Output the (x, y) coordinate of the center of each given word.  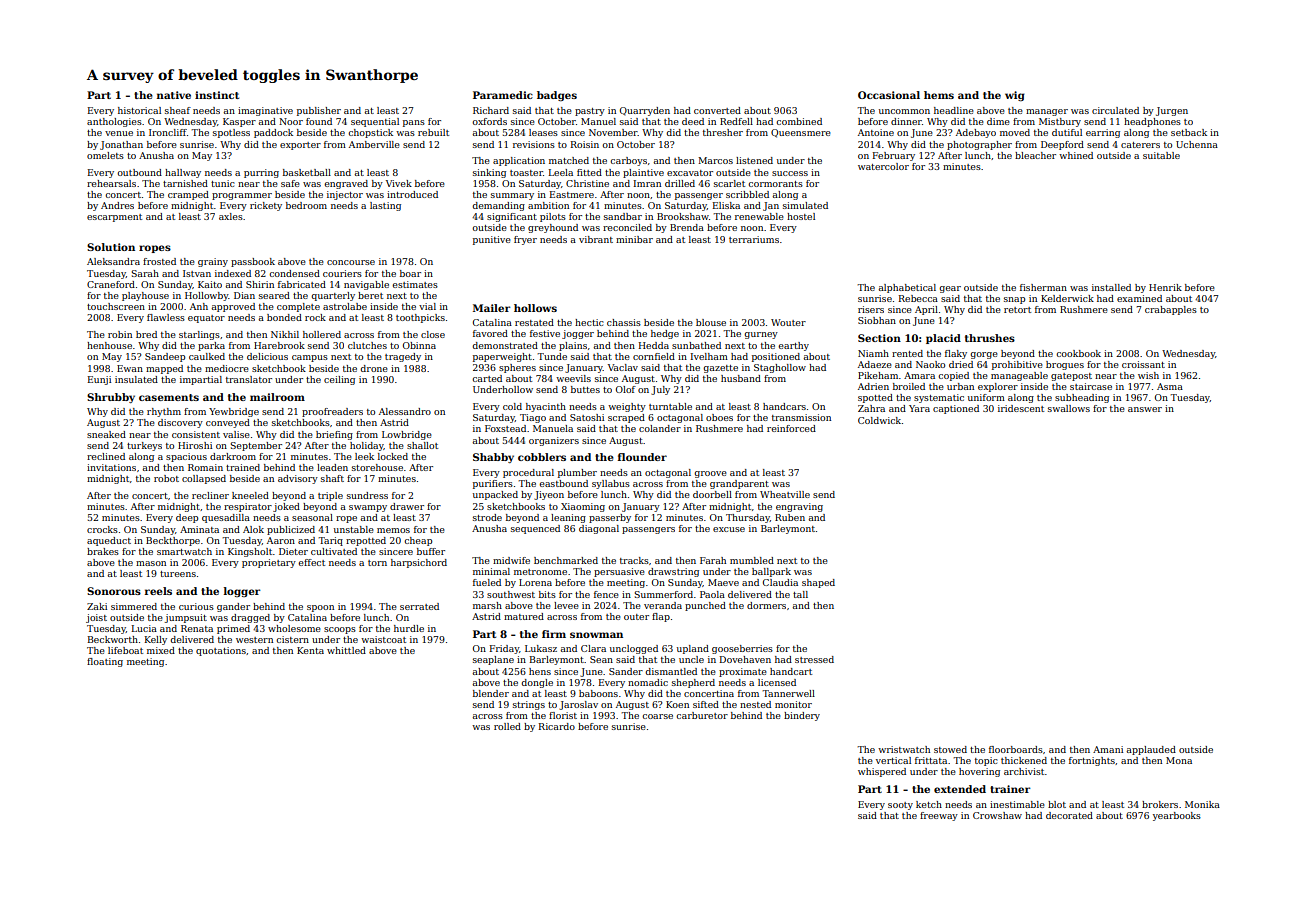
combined (799, 121)
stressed (814, 659)
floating (105, 662)
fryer (525, 240)
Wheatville (785, 494)
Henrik (1165, 287)
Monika (1202, 804)
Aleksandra (113, 261)
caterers (1140, 145)
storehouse (377, 467)
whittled (346, 650)
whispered (882, 772)
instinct (217, 95)
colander (660, 428)
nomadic (648, 682)
